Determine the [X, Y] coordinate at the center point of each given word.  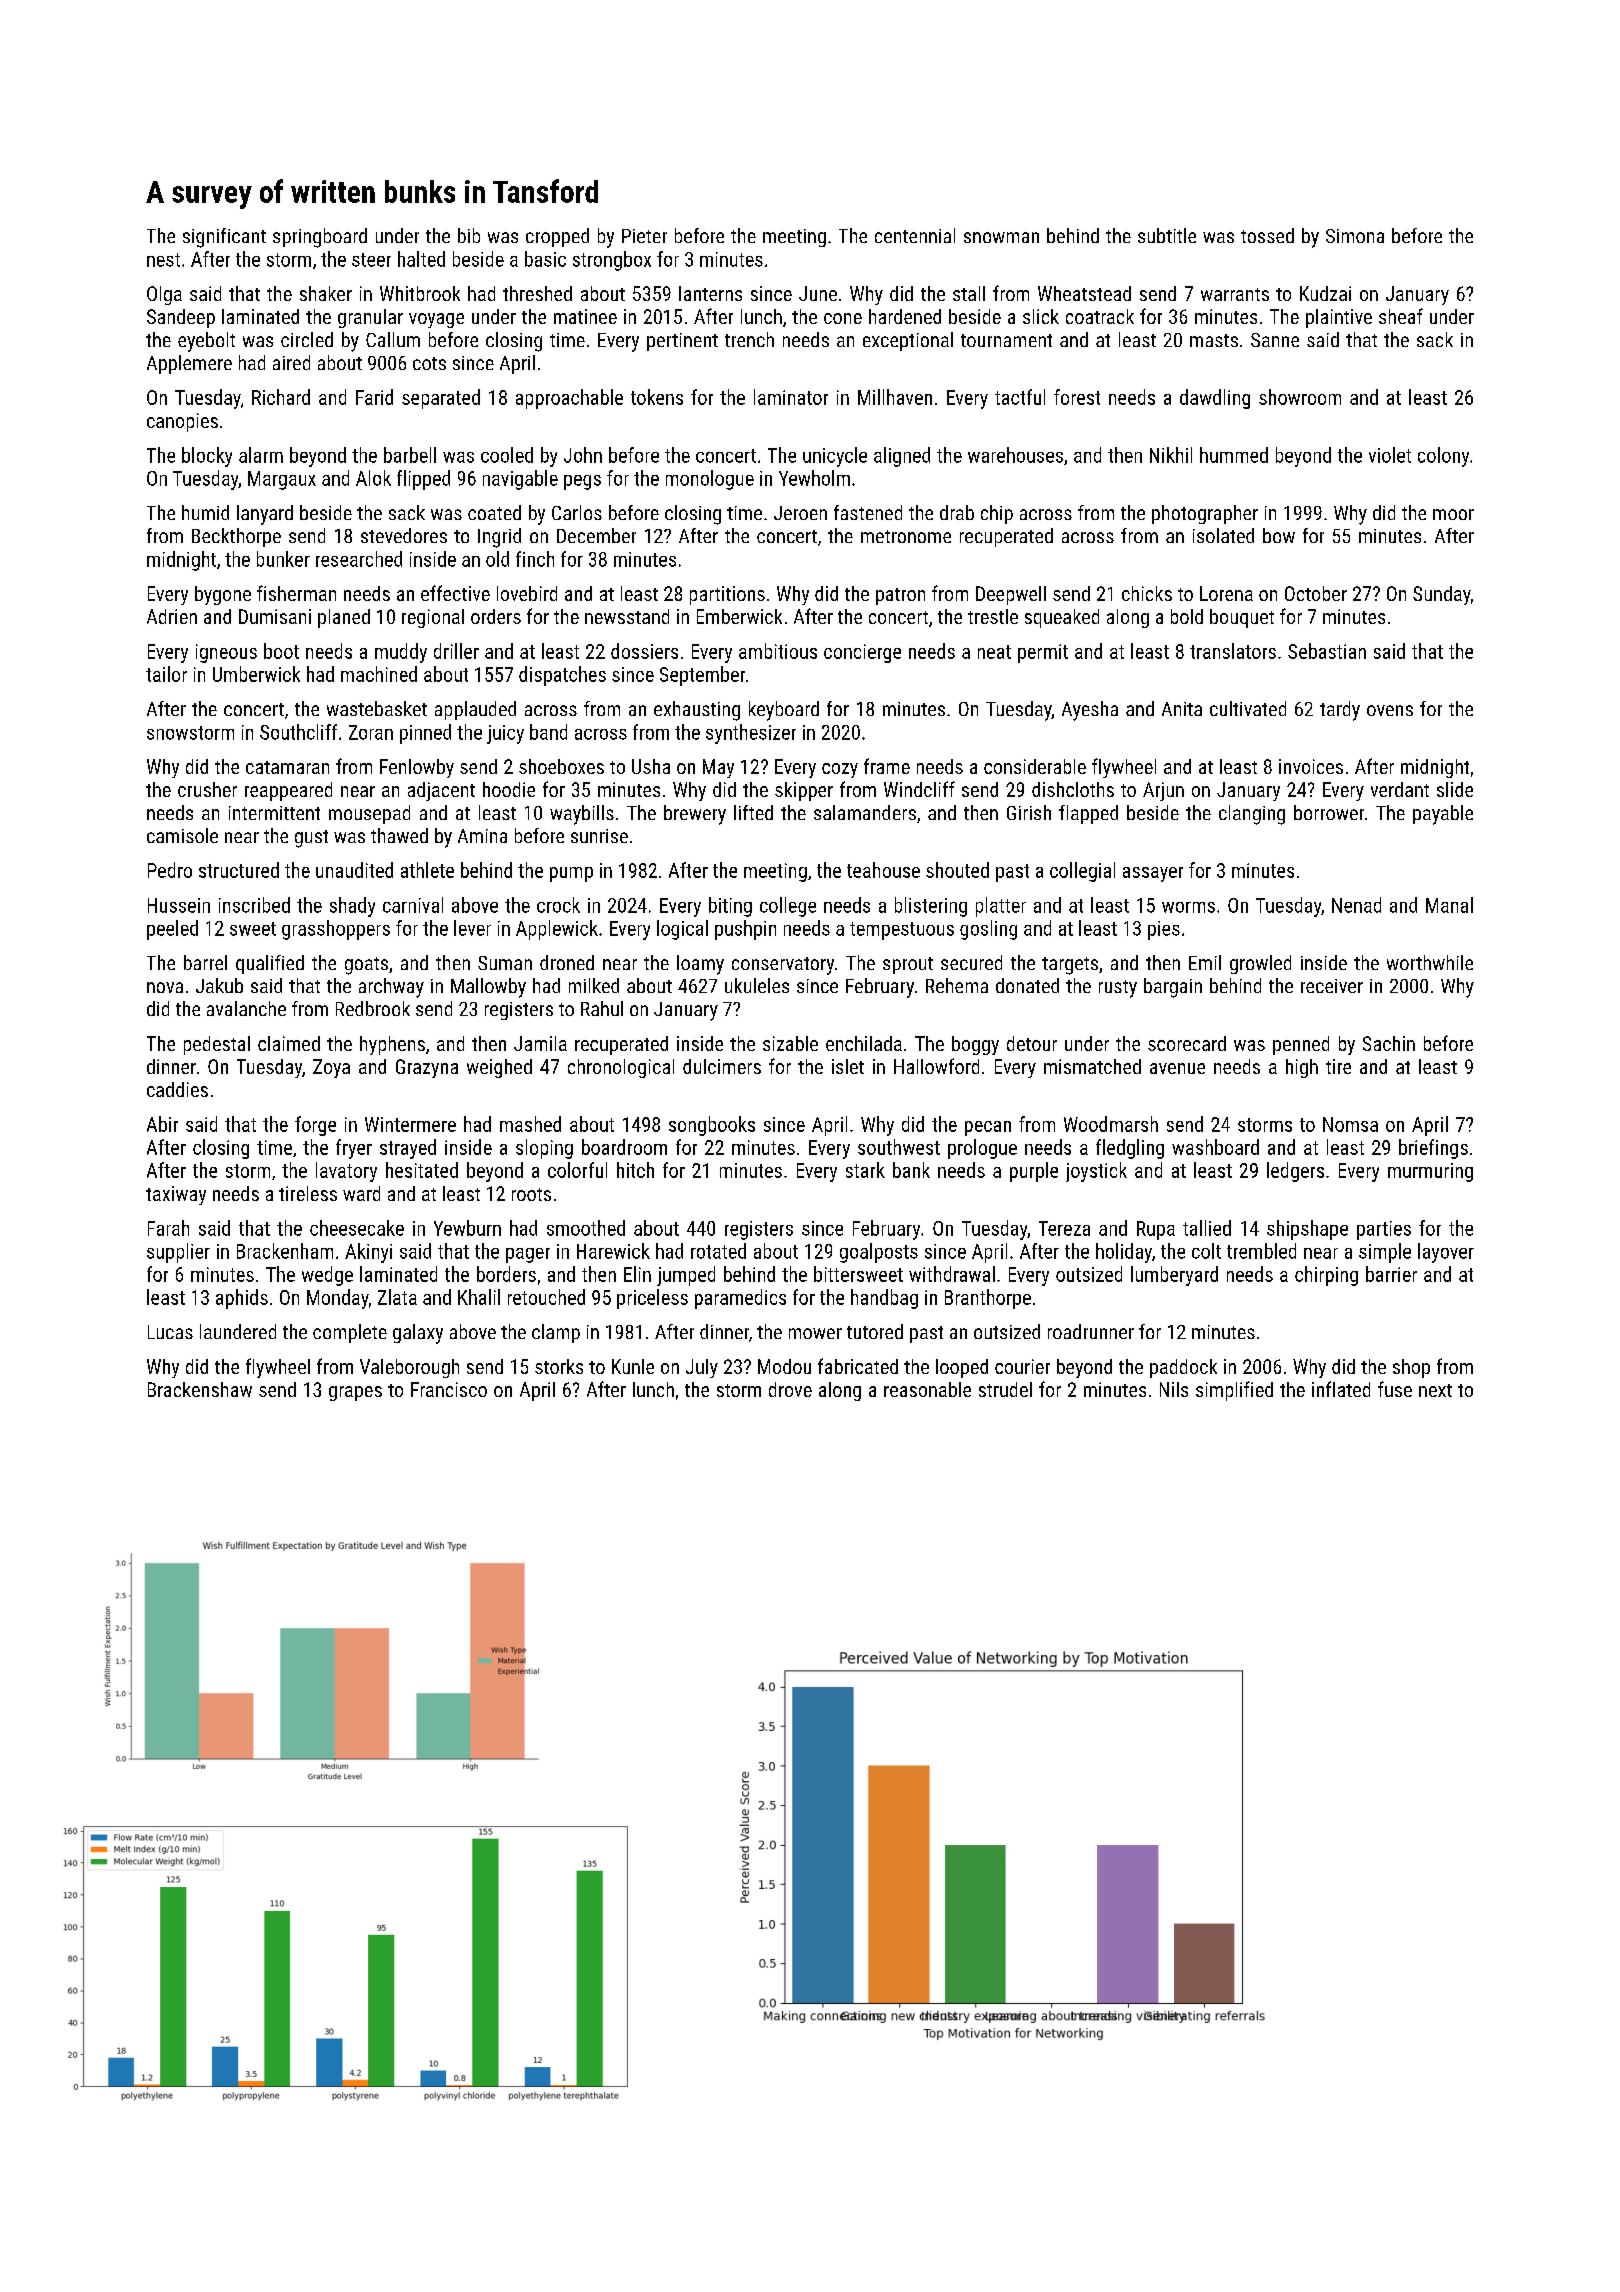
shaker [326, 293]
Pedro [170, 870]
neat [994, 652]
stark [865, 1170]
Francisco [449, 1389]
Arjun [1163, 791]
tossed [1267, 235]
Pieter [644, 236]
